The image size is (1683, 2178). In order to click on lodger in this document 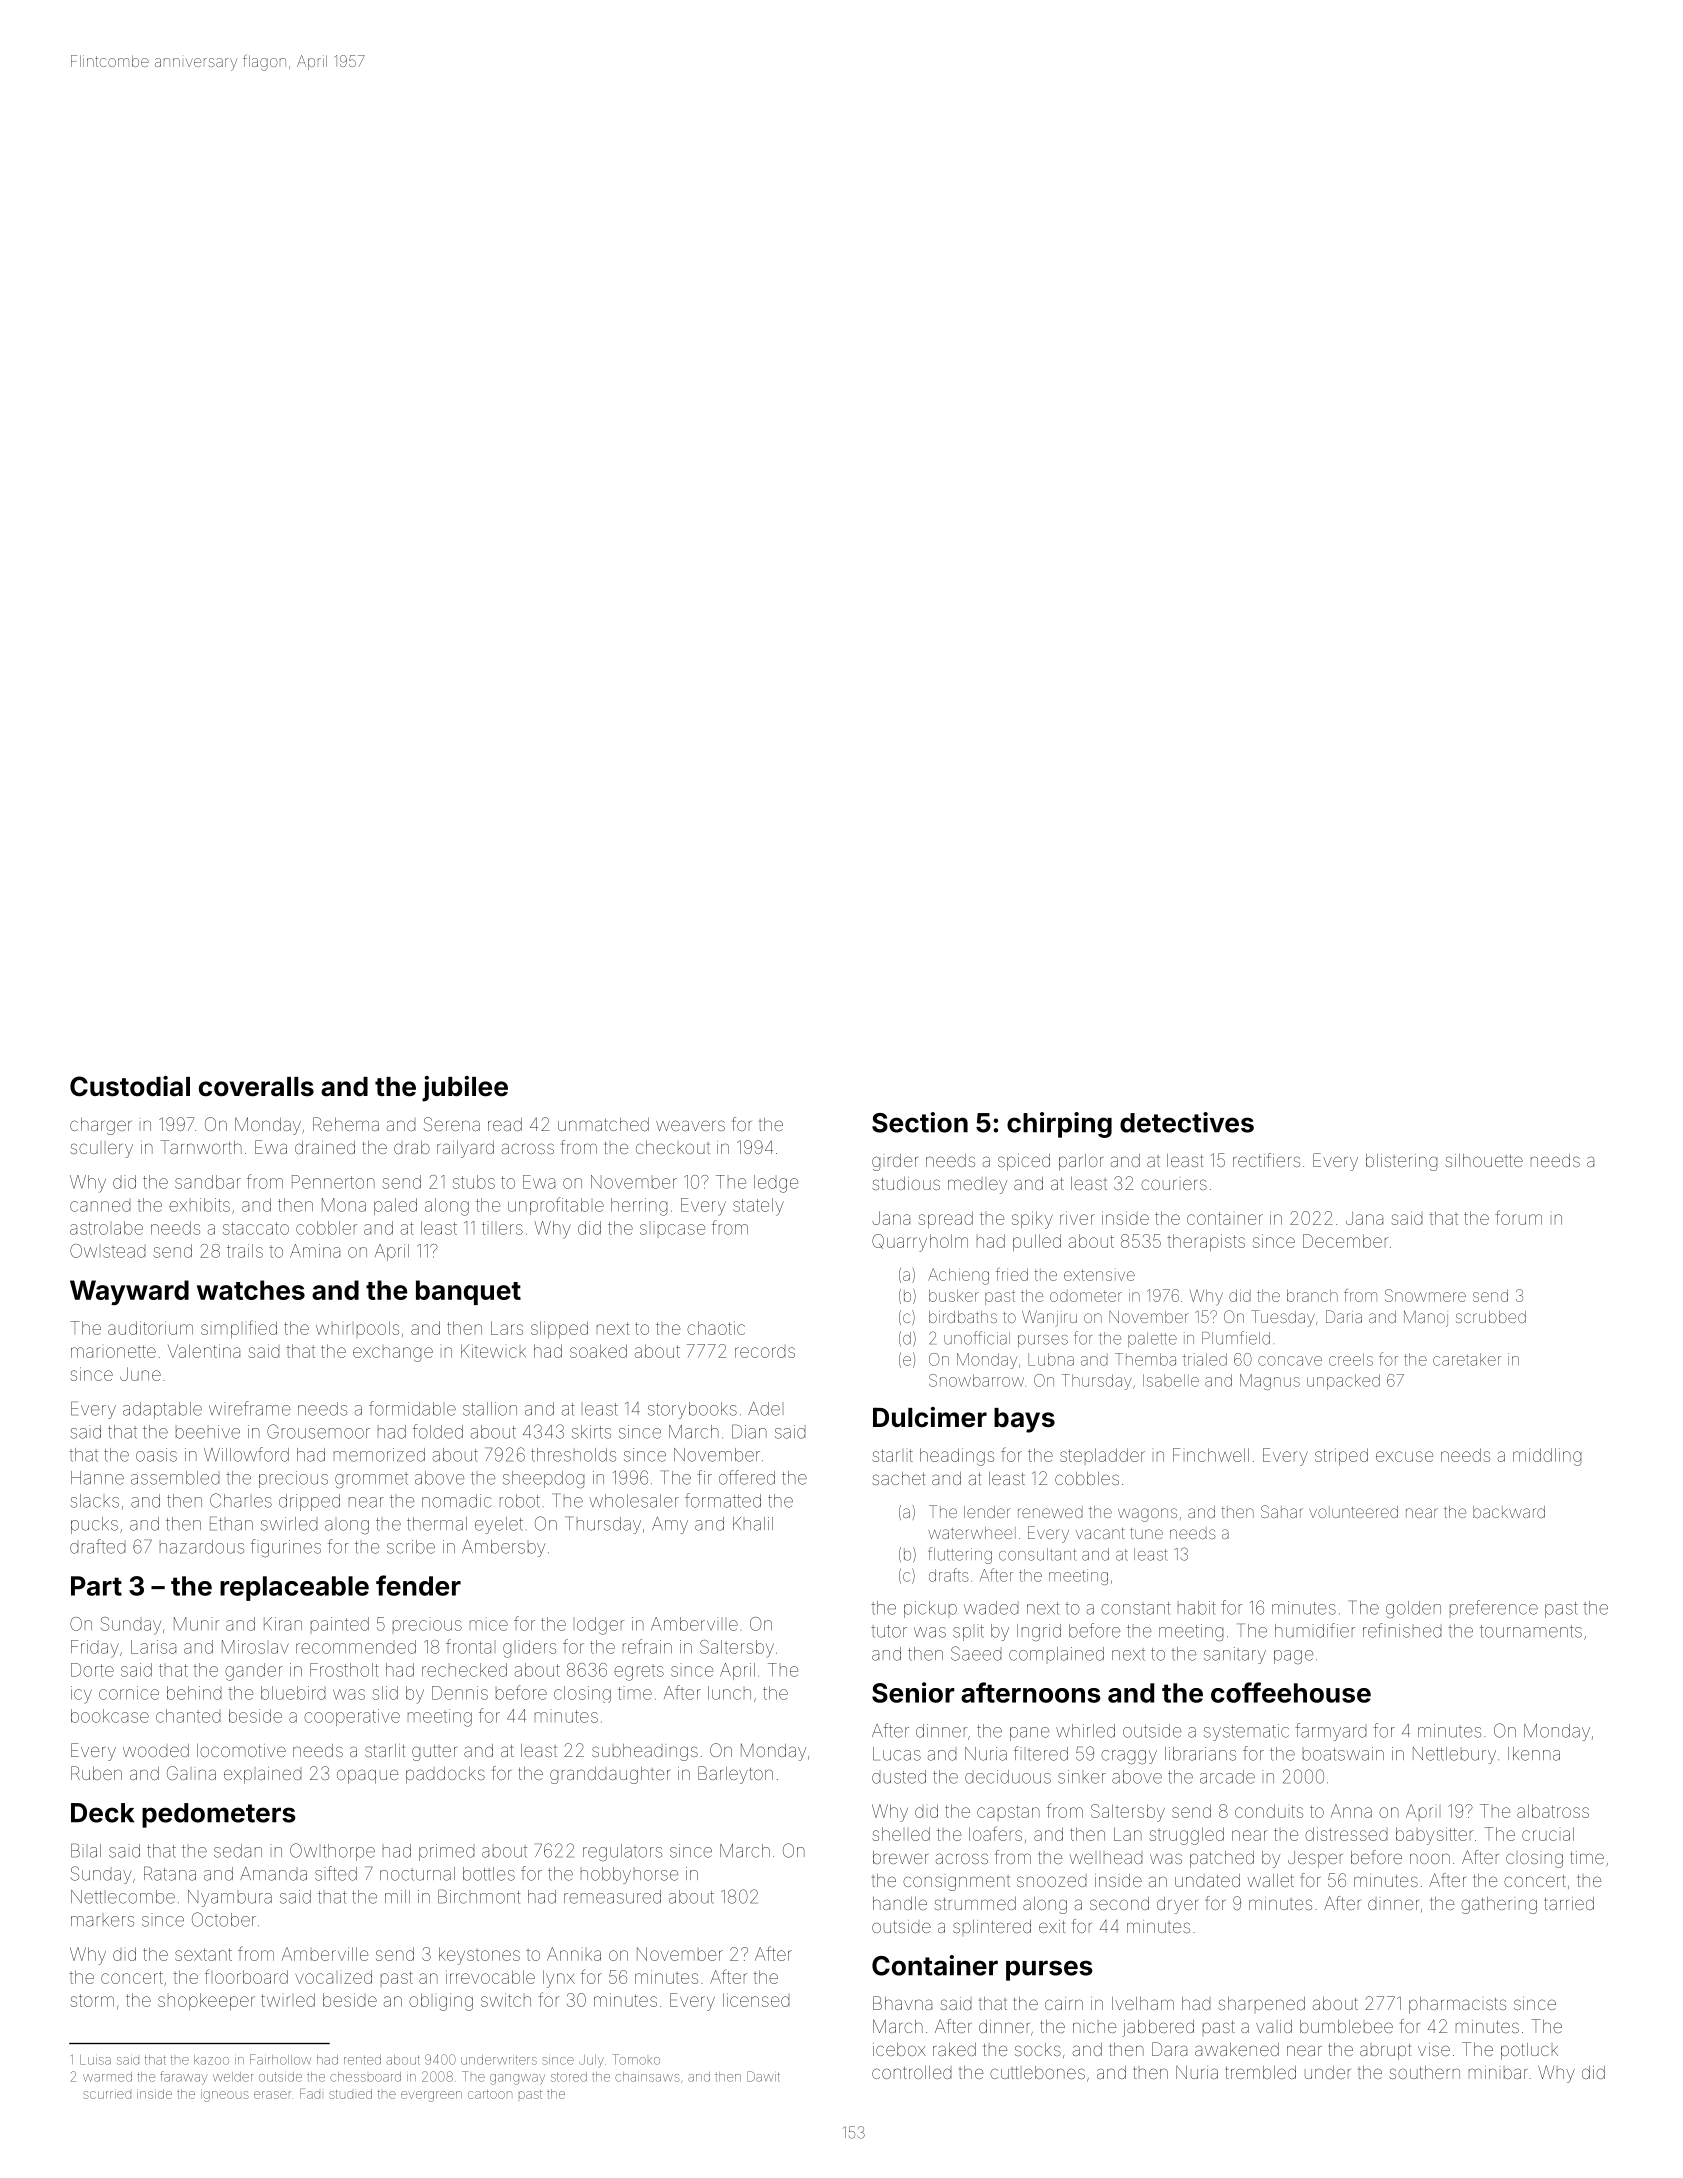, I will do `click(600, 1626)`.
